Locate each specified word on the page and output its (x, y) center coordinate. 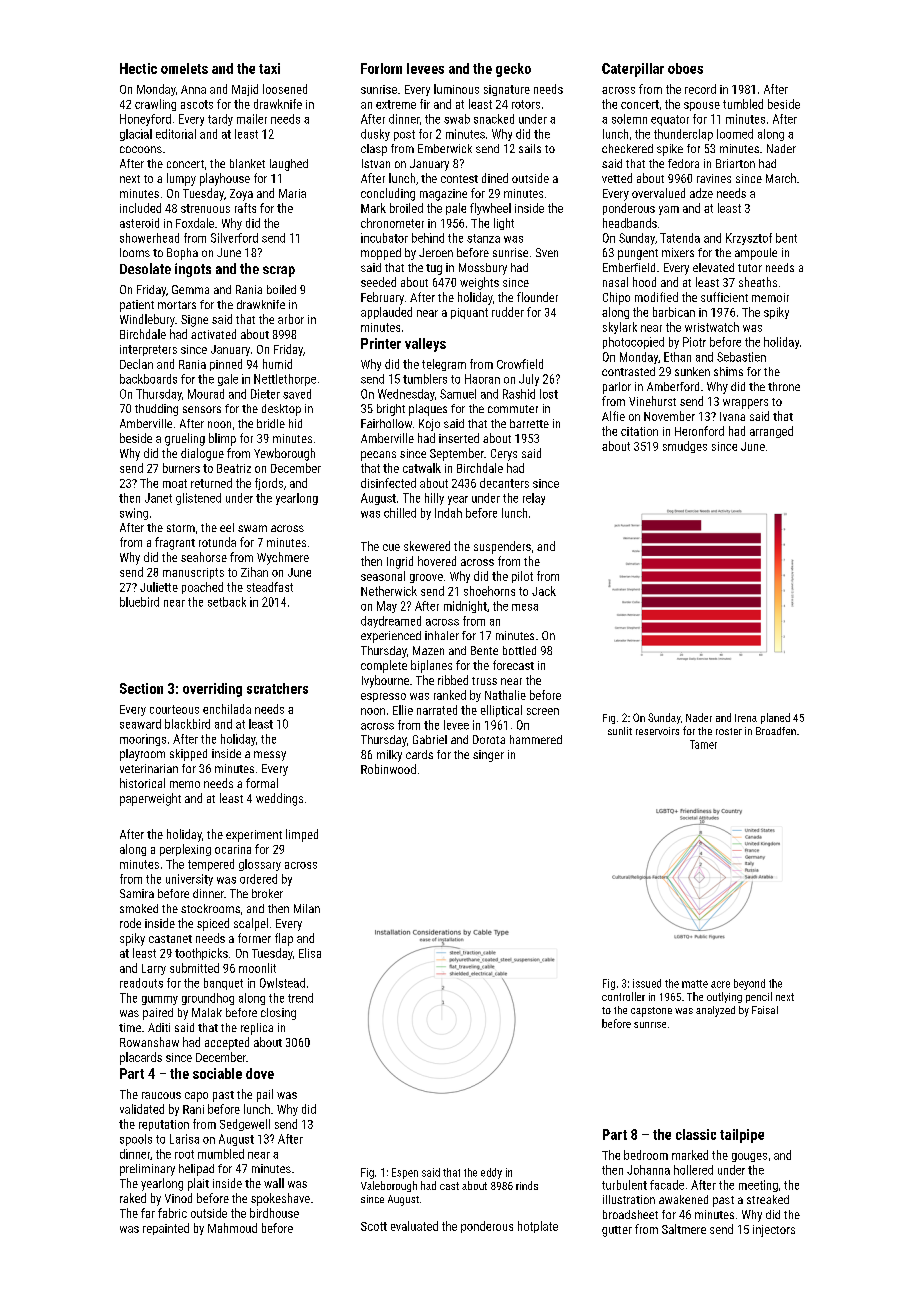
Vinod (178, 1198)
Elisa (310, 953)
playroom (142, 755)
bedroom (646, 1155)
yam (669, 210)
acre (720, 984)
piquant (469, 313)
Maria (292, 193)
